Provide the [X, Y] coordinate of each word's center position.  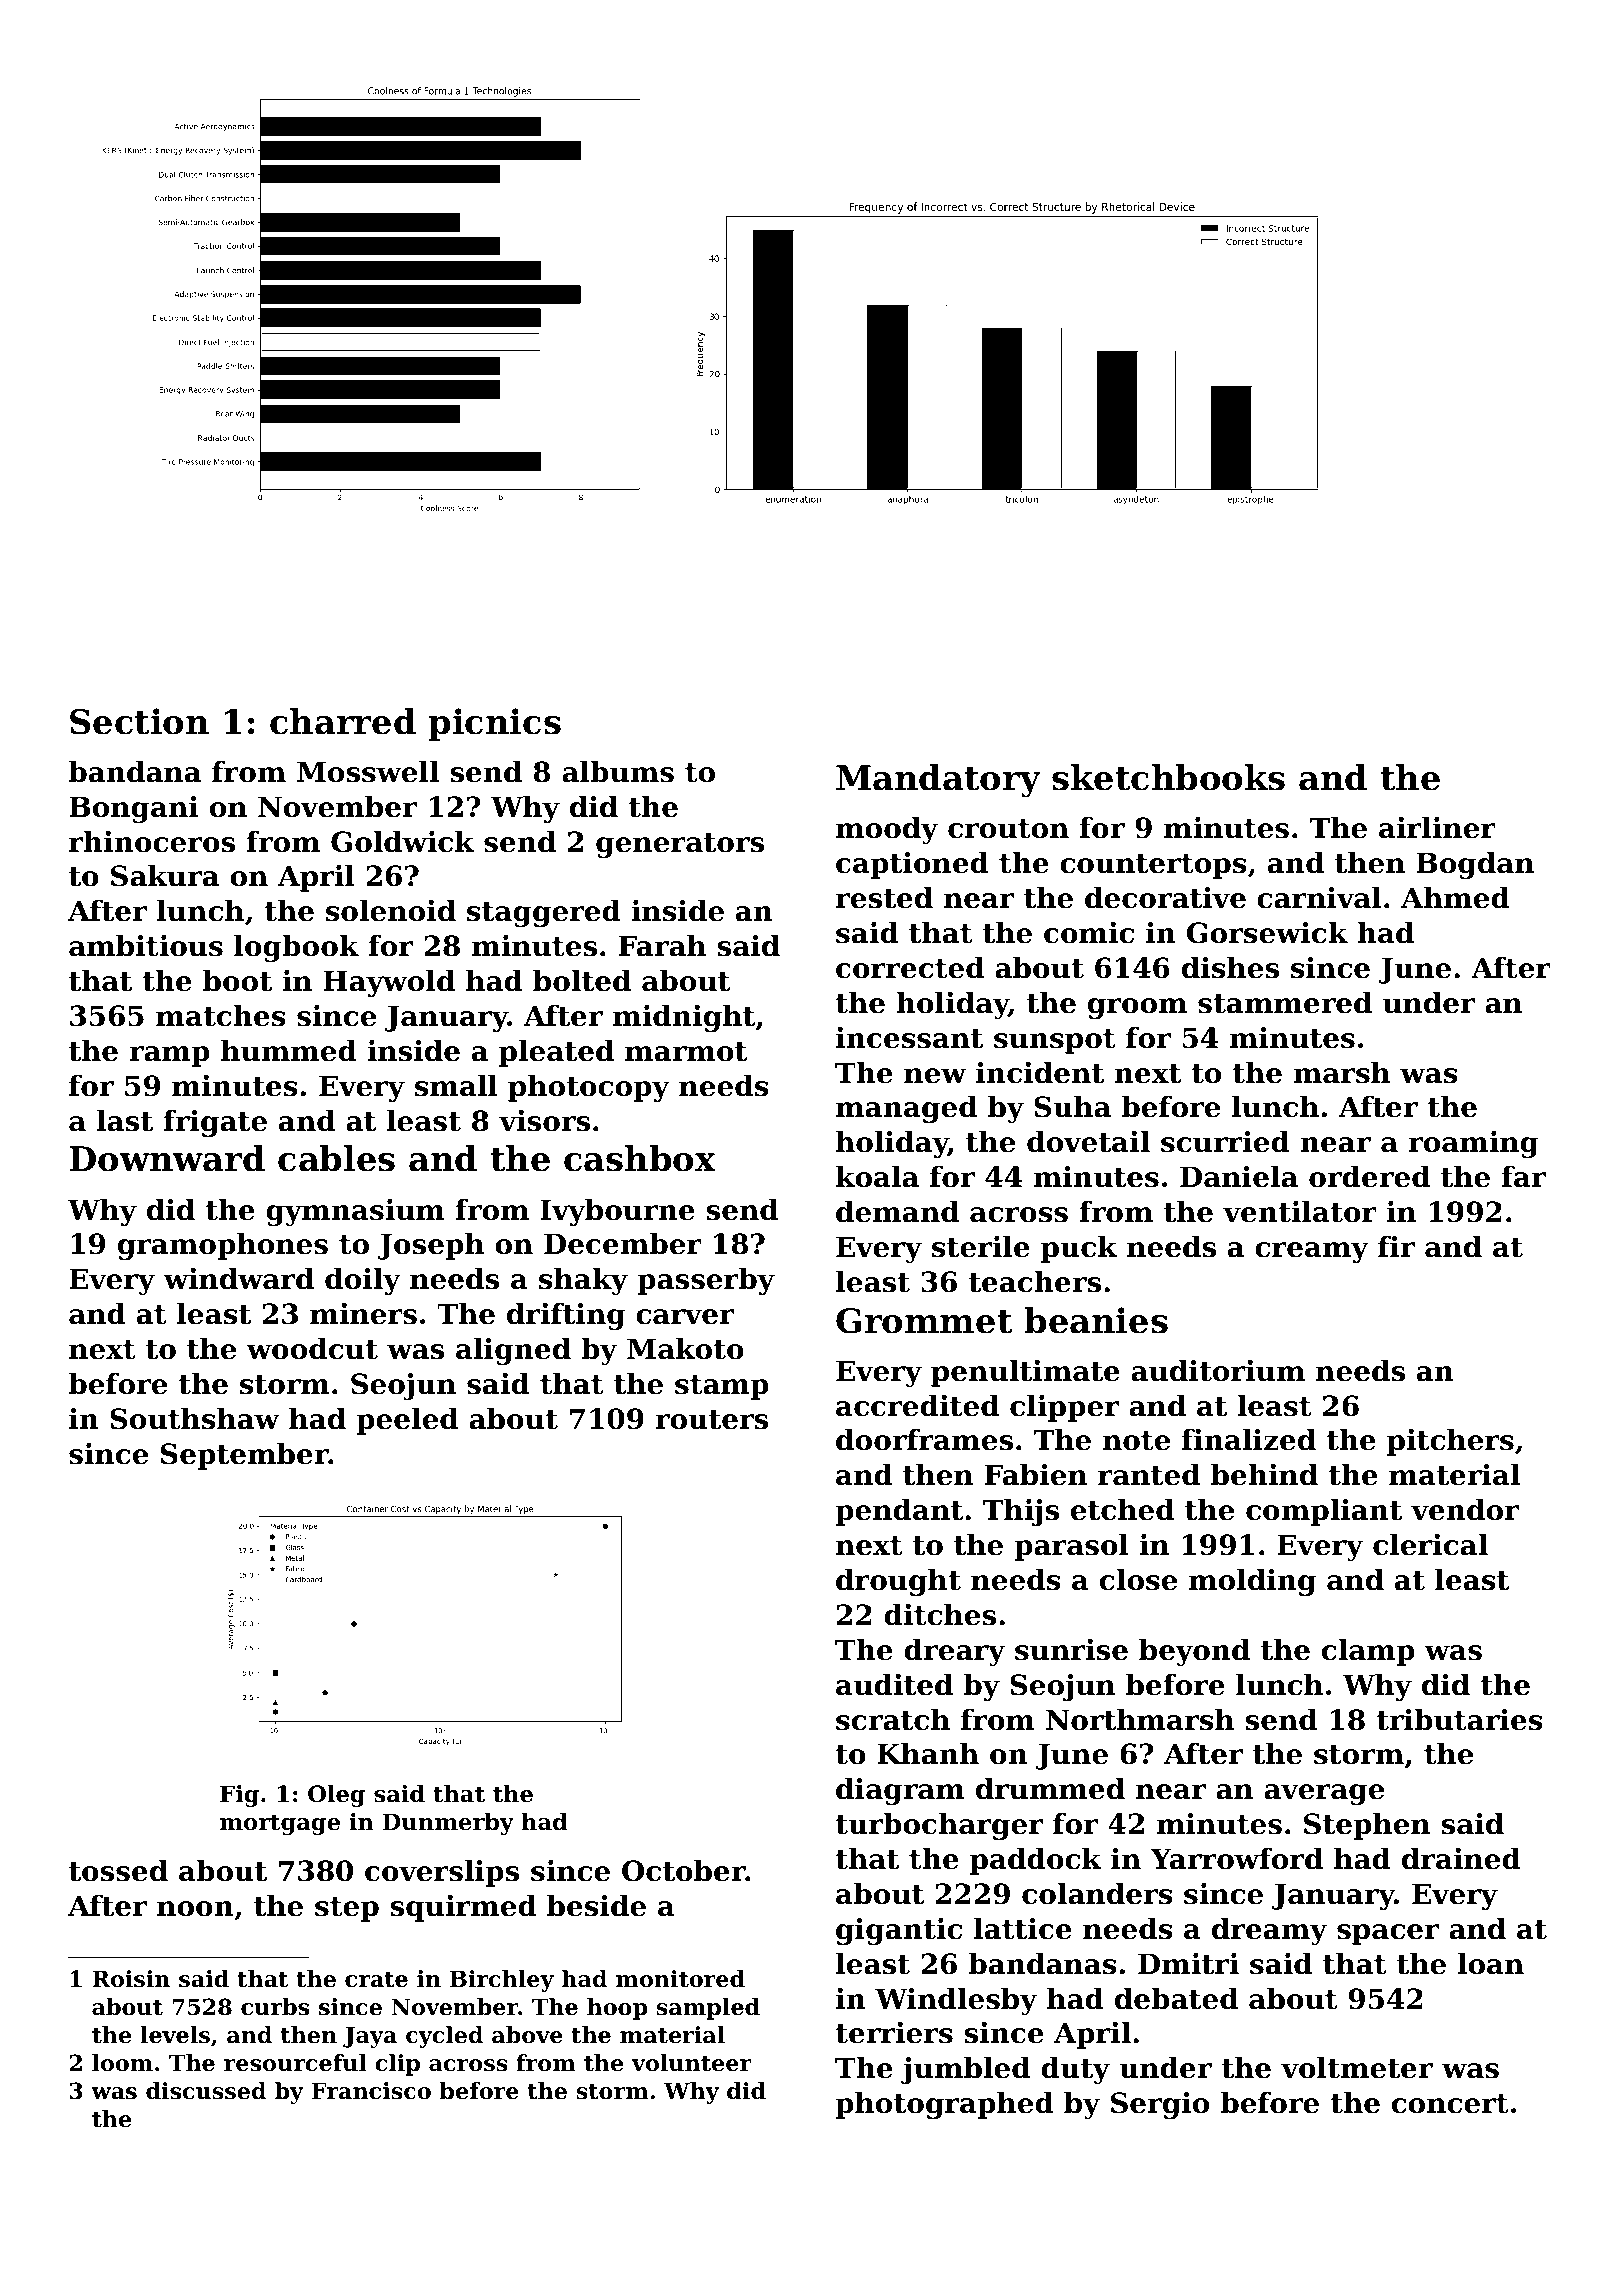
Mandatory [938, 781]
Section [139, 721]
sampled [708, 2009]
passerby [706, 1281]
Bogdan [1475, 865]
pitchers [1450, 1442]
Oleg [336, 1796]
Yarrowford [1236, 1859]
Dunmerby [448, 1824]
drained [1461, 1859]
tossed [118, 1871]
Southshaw [195, 1419]
